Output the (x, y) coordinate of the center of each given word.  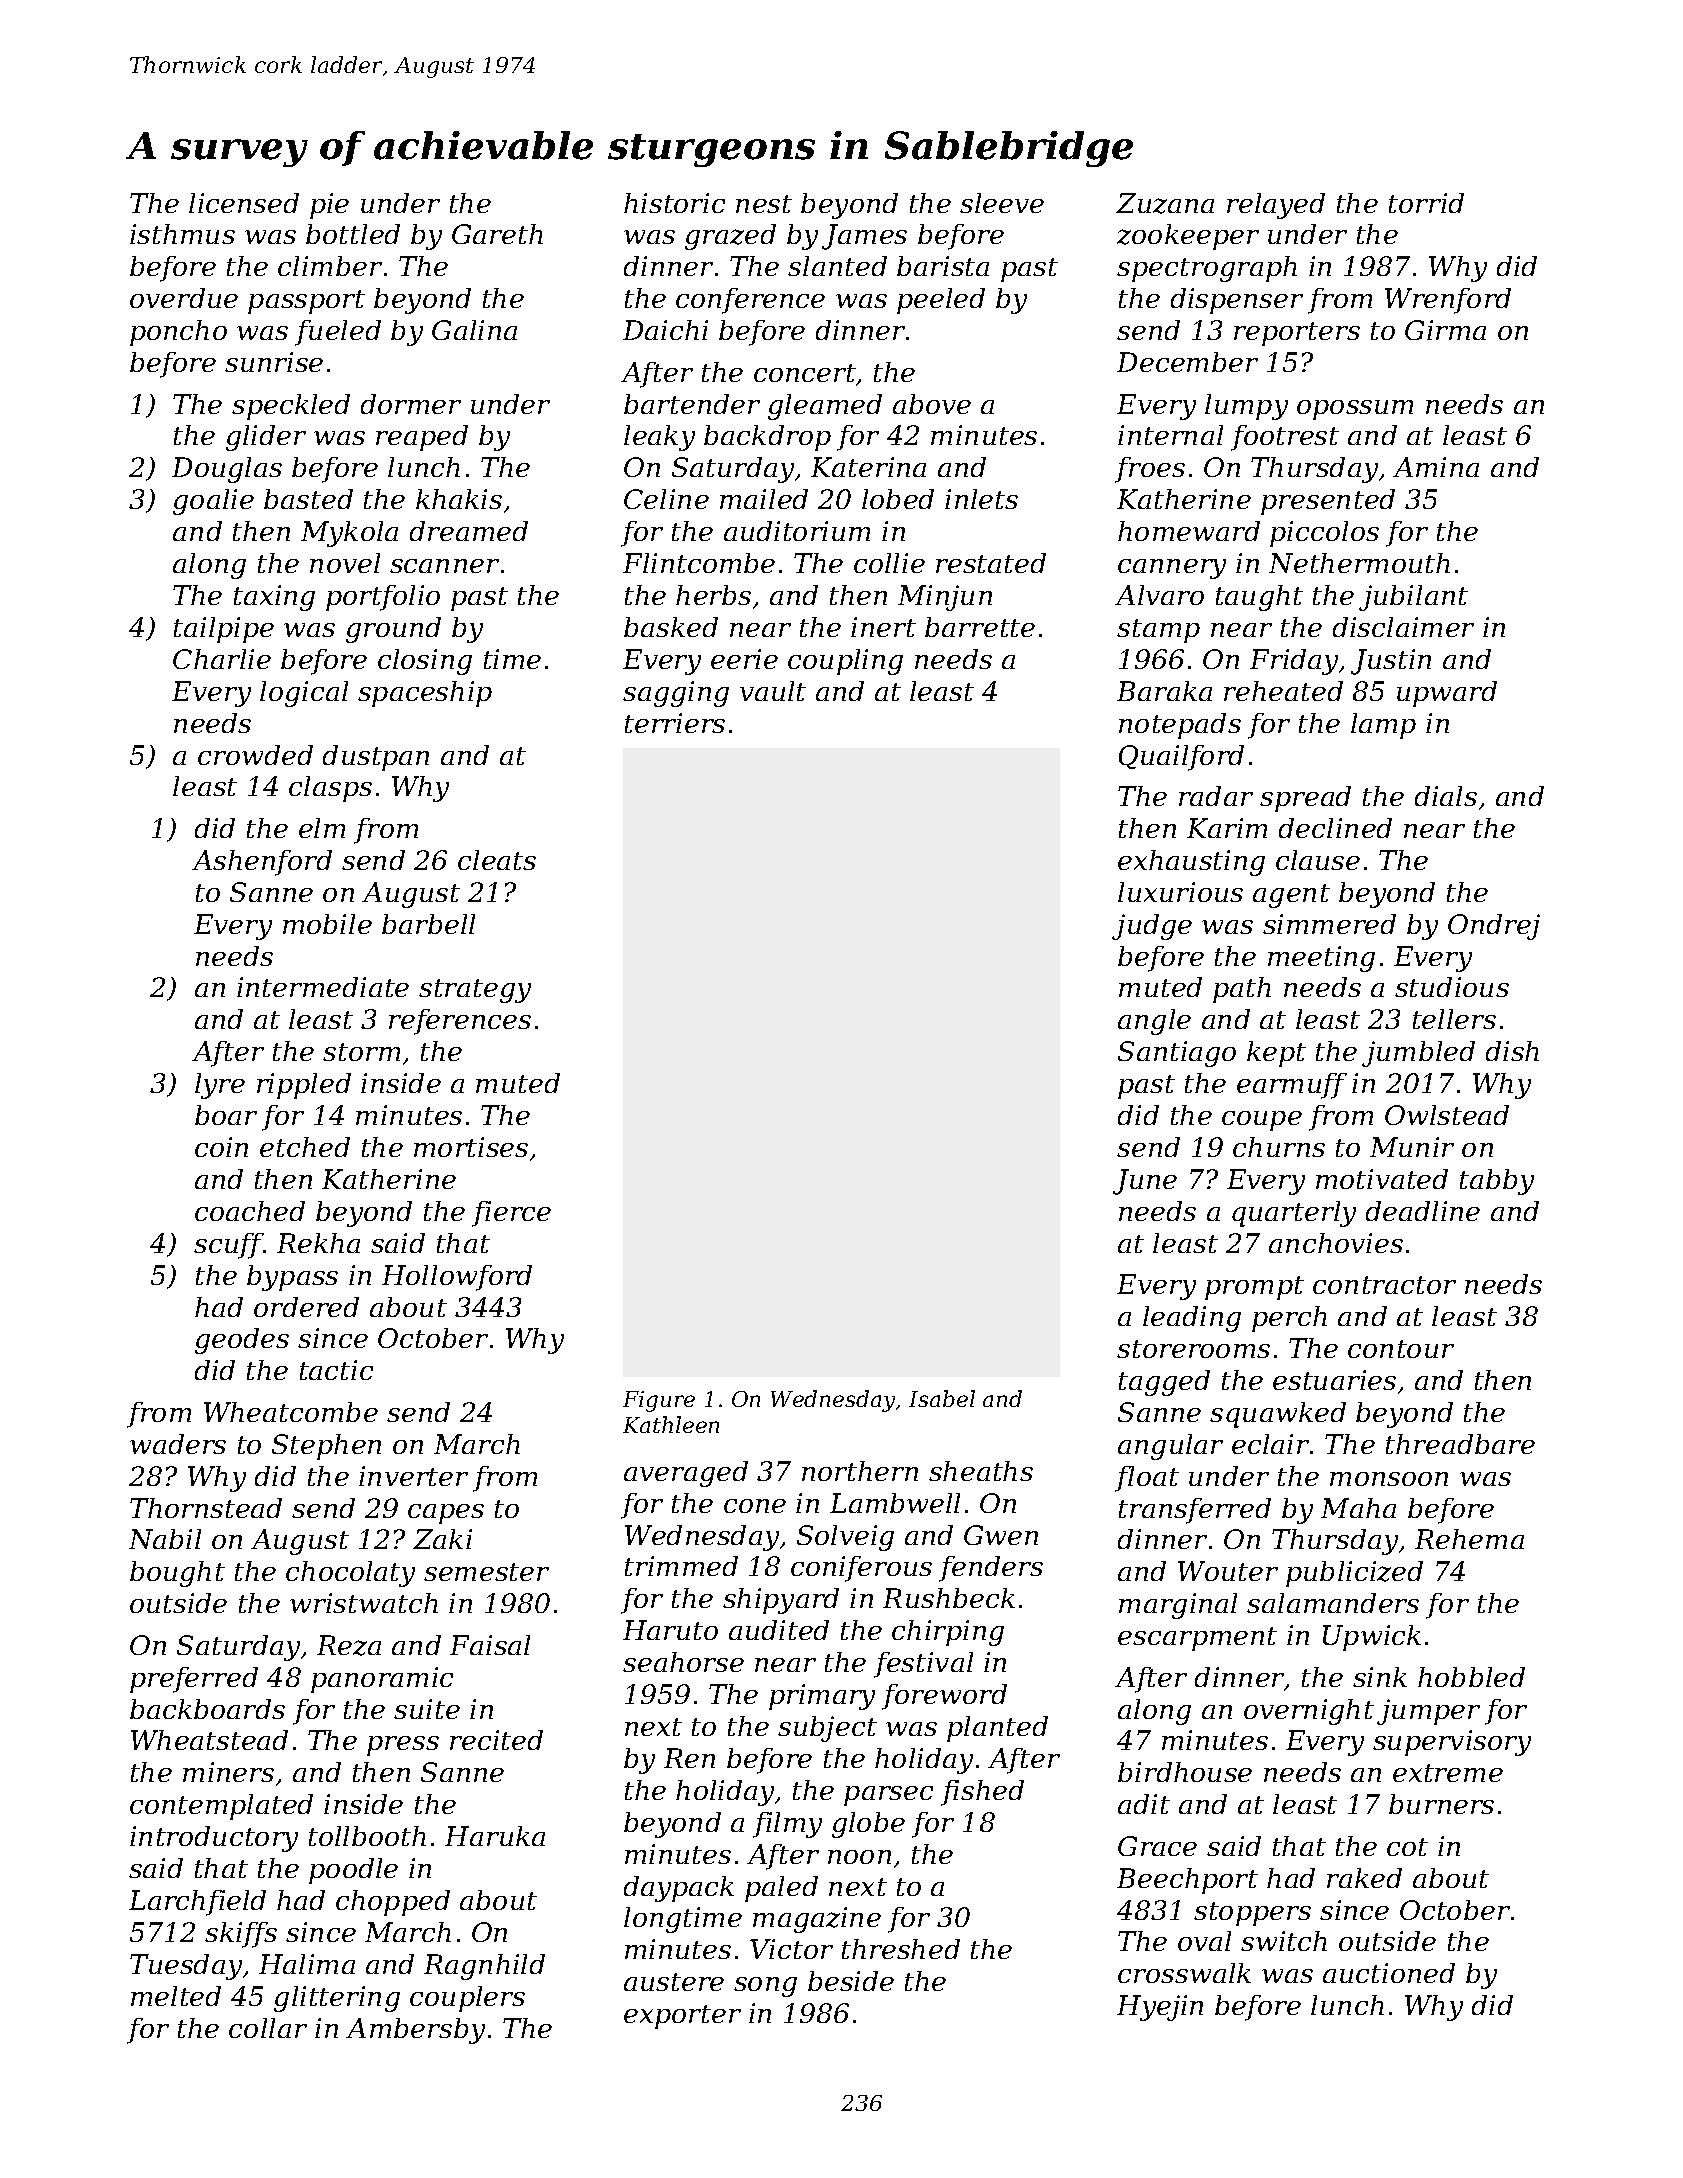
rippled (304, 1086)
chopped (393, 1903)
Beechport (1187, 1881)
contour (1401, 1349)
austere (674, 1982)
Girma (1445, 330)
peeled (941, 301)
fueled (338, 333)
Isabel (942, 1398)
